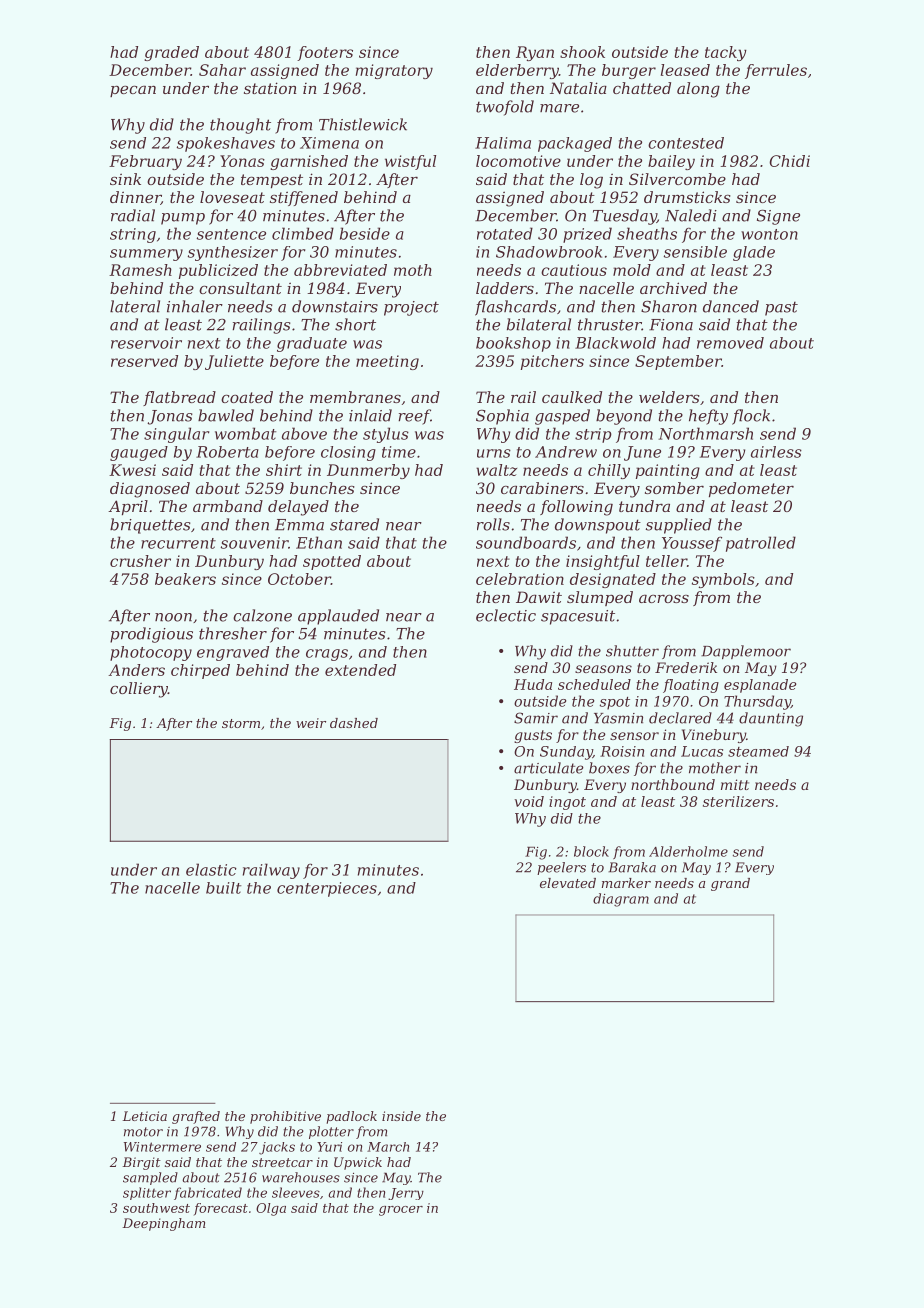 Image resolution: width=924 pixels, height=1308 pixels. I want to click on daunting, so click(771, 719).
